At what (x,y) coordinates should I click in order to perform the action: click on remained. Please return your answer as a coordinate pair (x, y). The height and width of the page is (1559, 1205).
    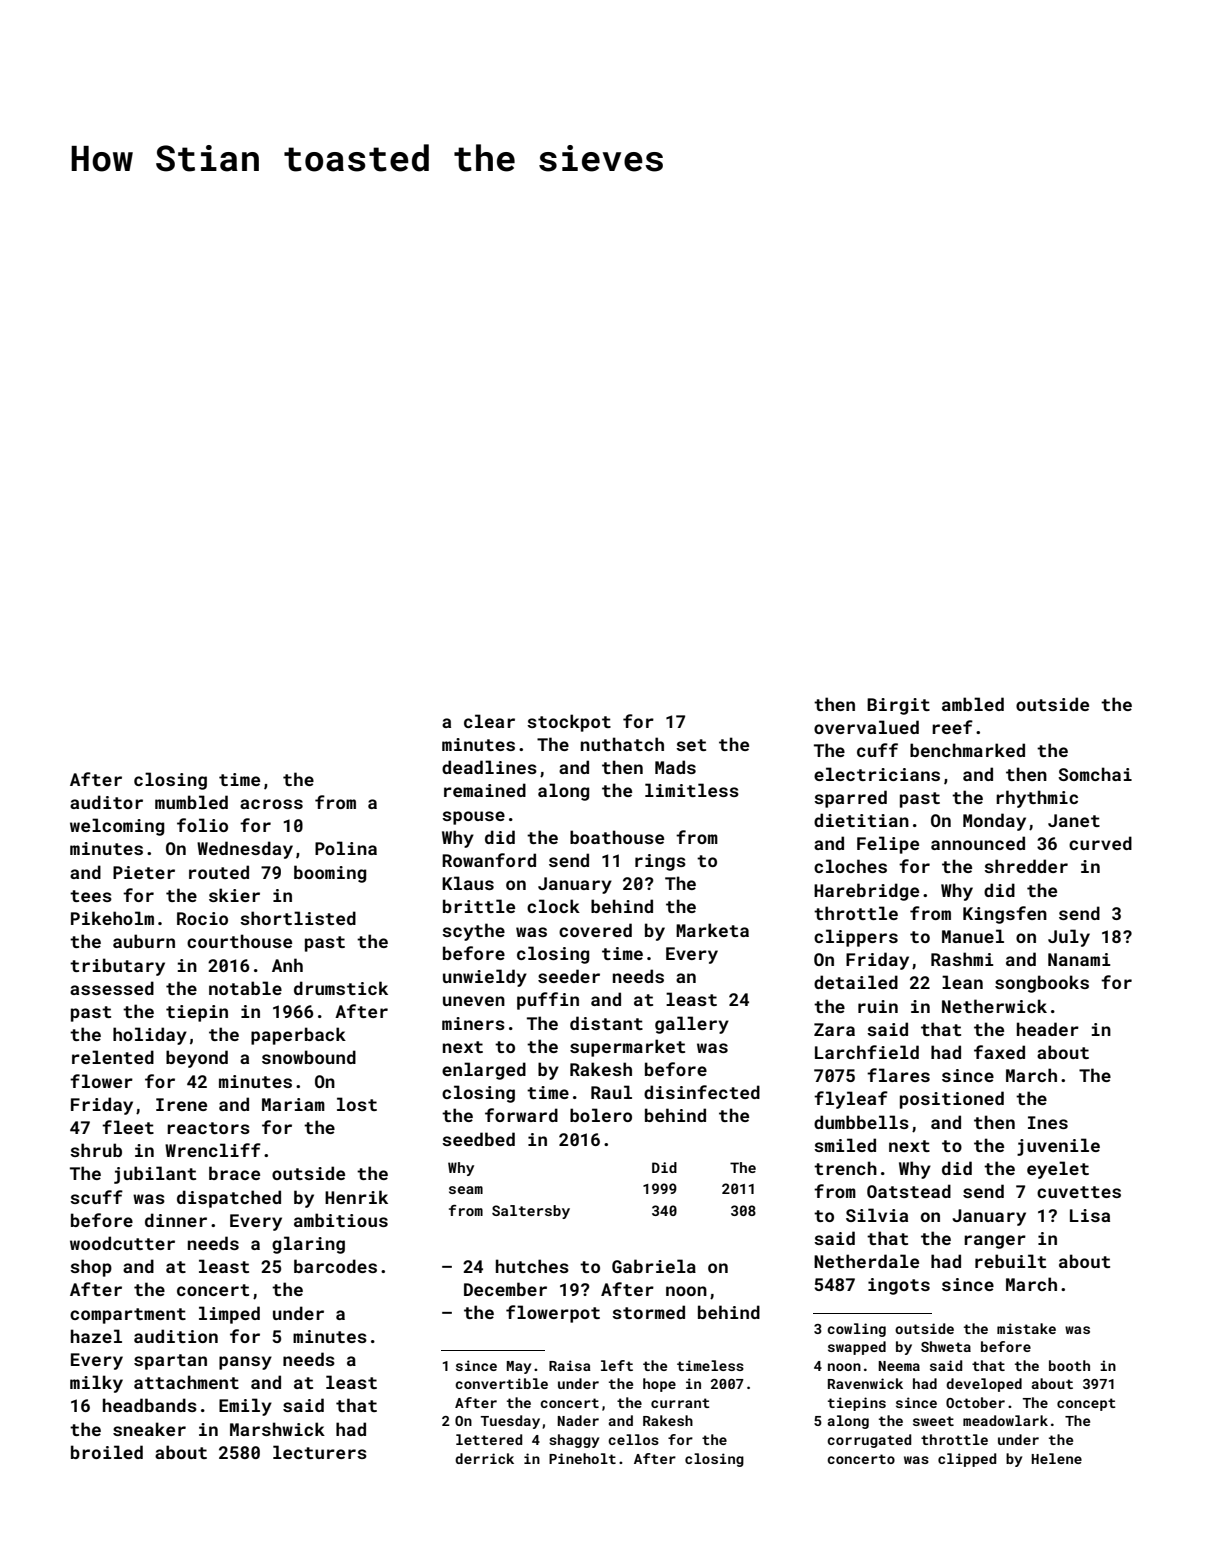
    Looking at the image, I should click on (485, 790).
